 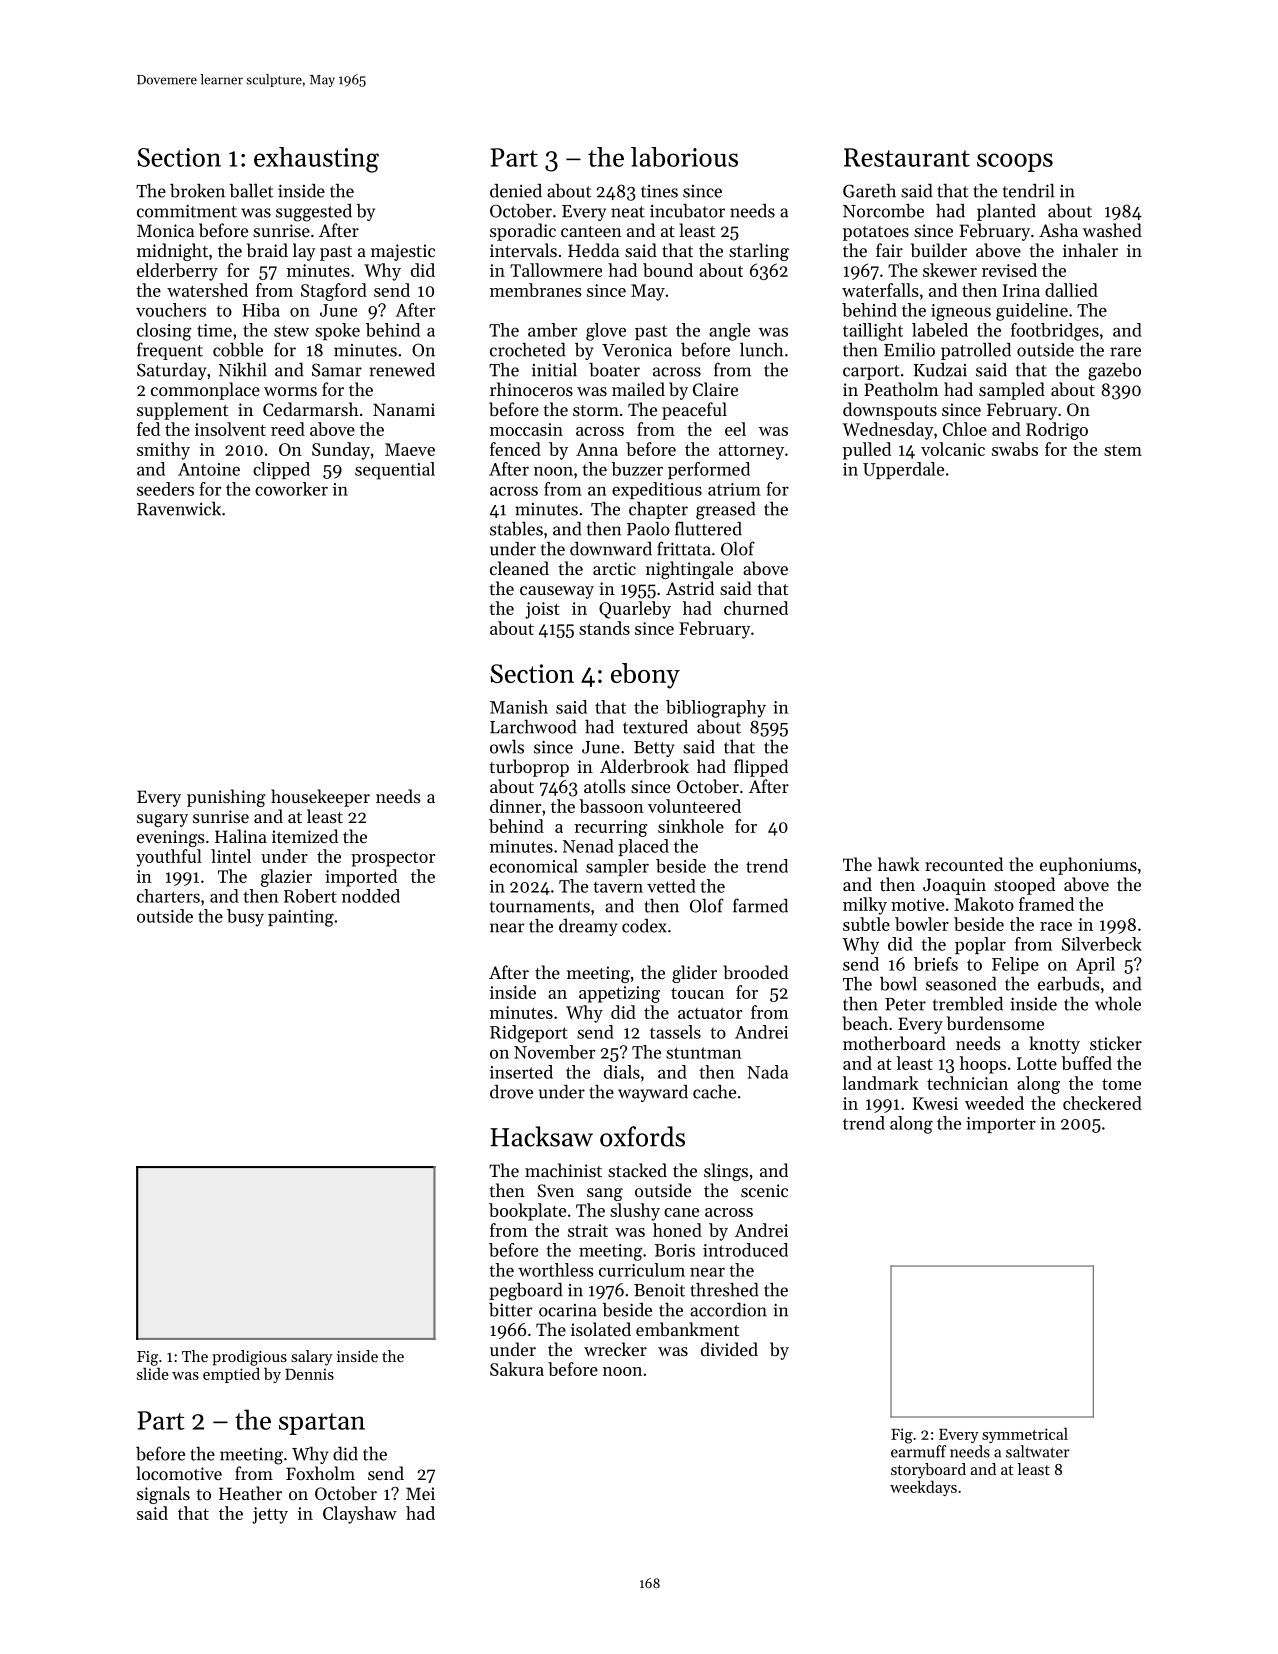 I want to click on punishing, so click(x=226, y=798).
